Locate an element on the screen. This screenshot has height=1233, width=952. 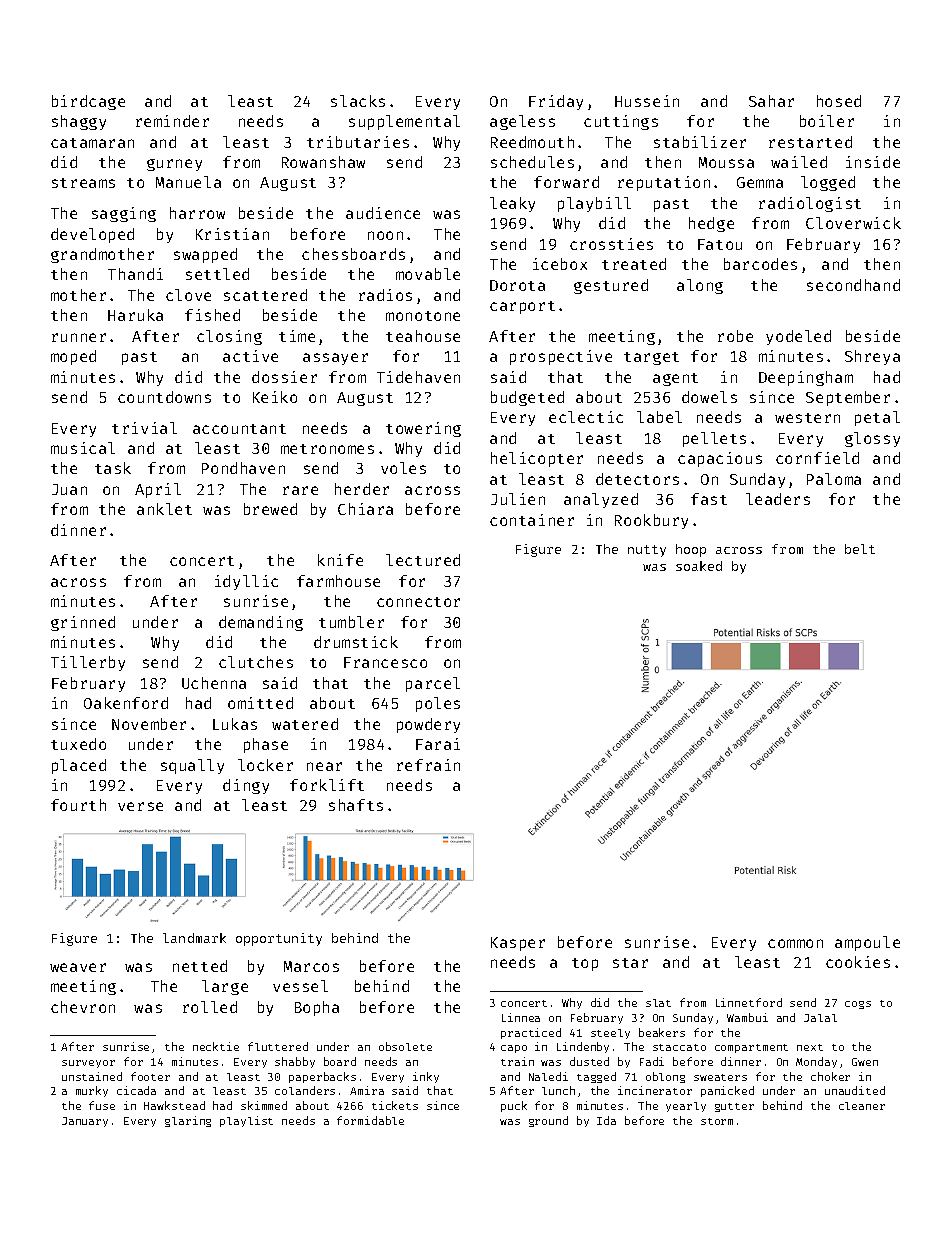
belt is located at coordinates (860, 549).
